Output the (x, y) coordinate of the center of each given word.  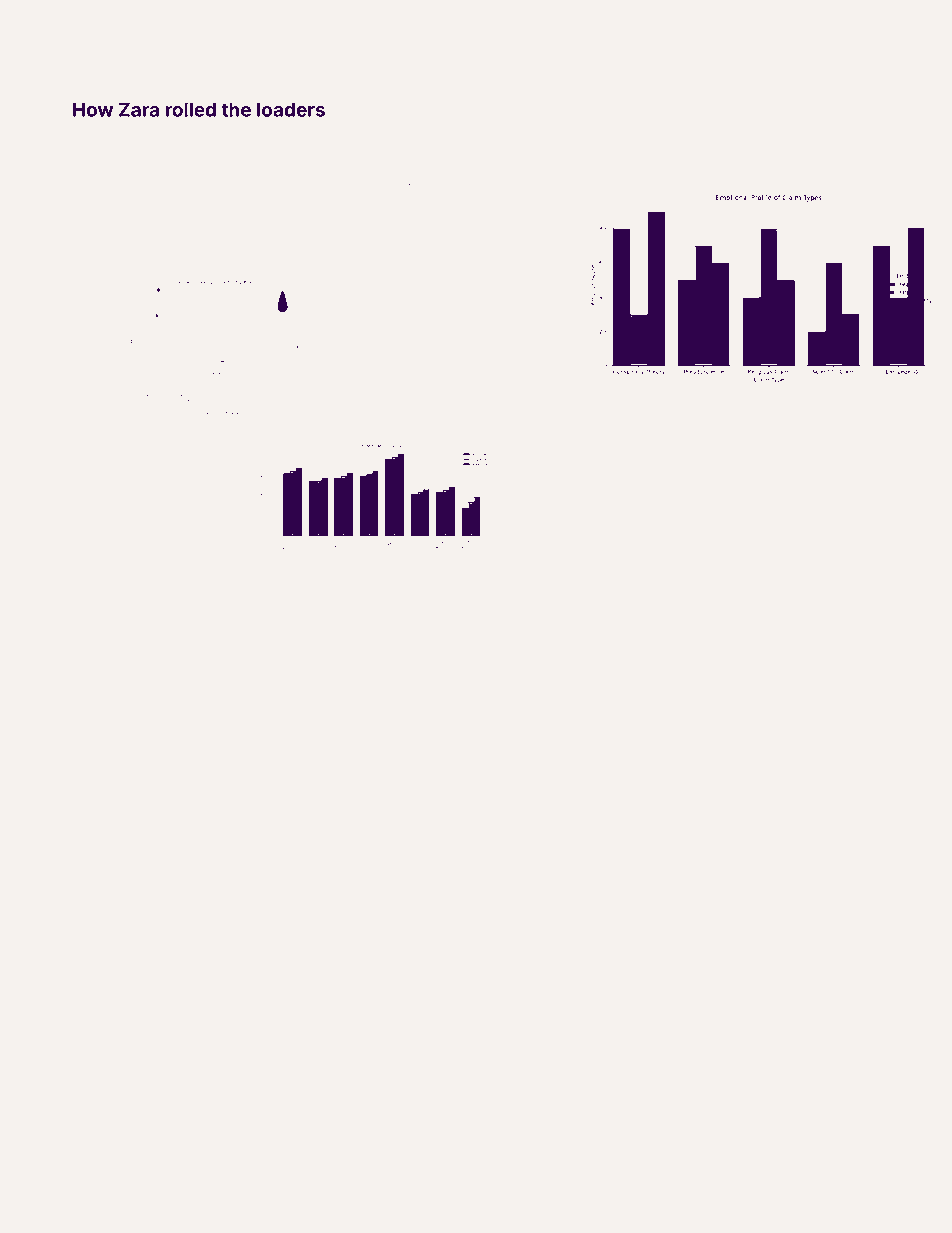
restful (109, 687)
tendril (86, 942)
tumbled (772, 134)
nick (588, 604)
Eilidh (144, 134)
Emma (865, 1007)
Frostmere (745, 508)
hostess (268, 246)
